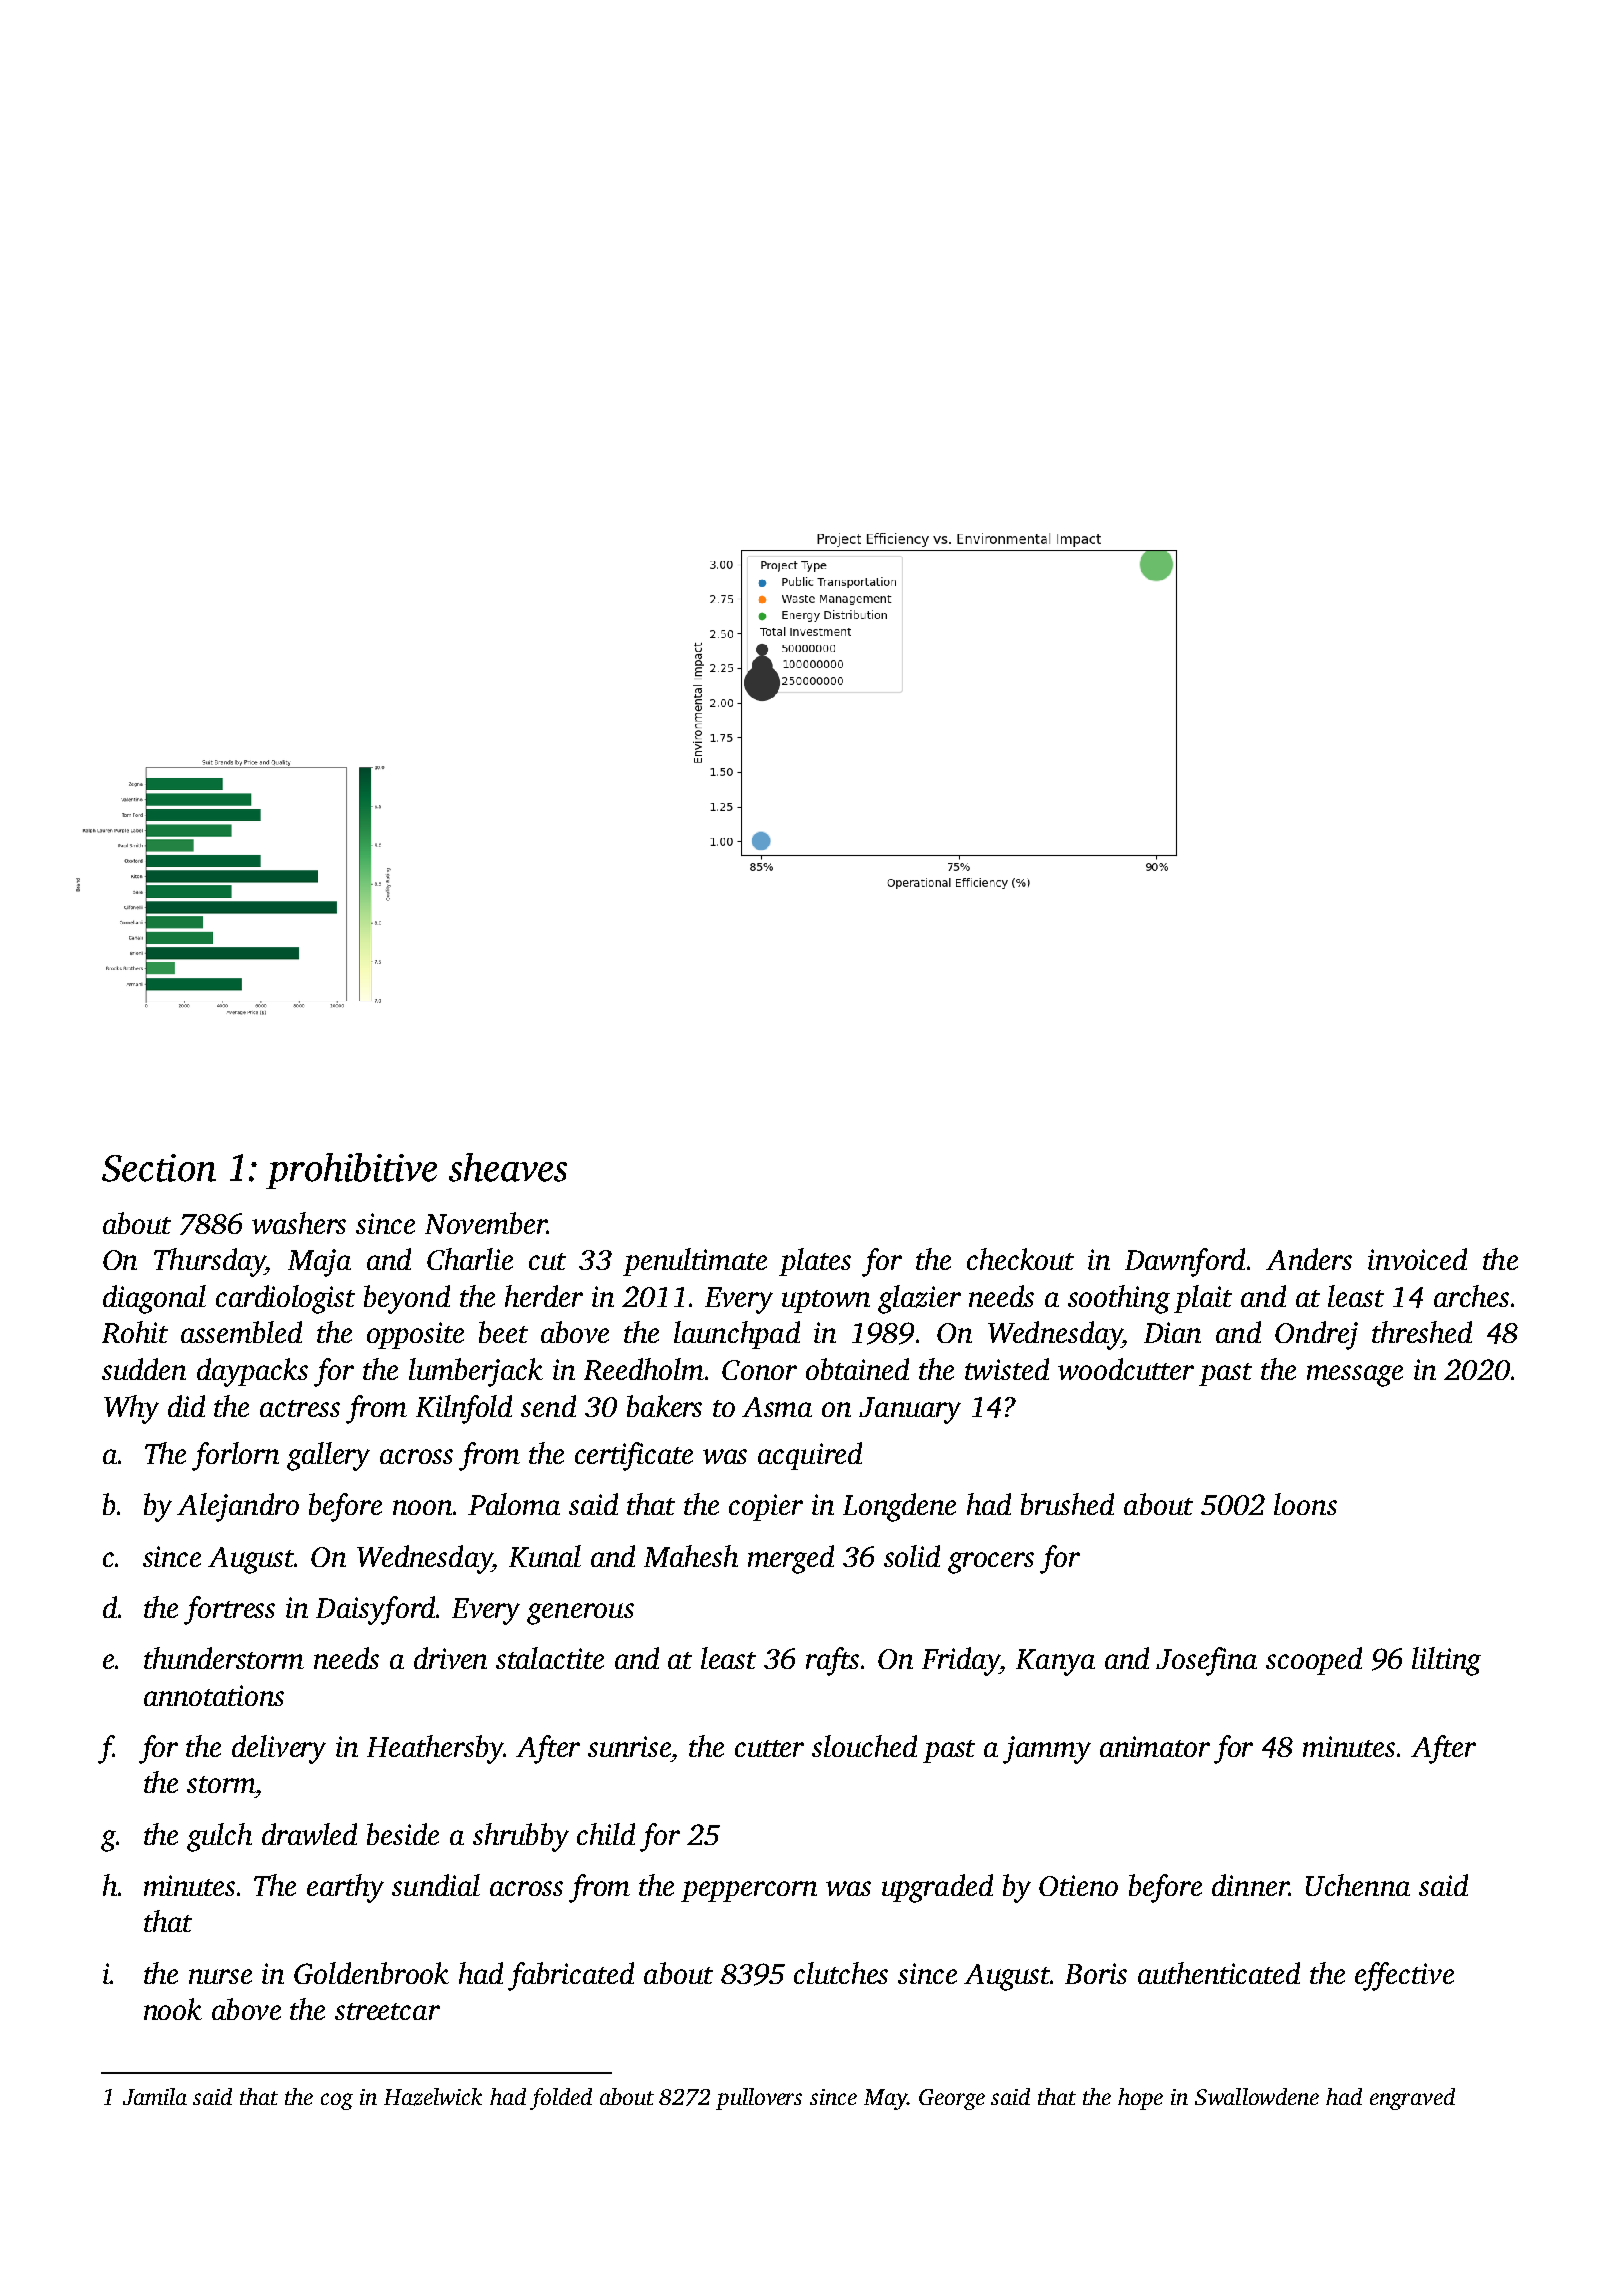  Describe the element at coordinates (450, 1658) in the screenshot. I see `driven` at that location.
